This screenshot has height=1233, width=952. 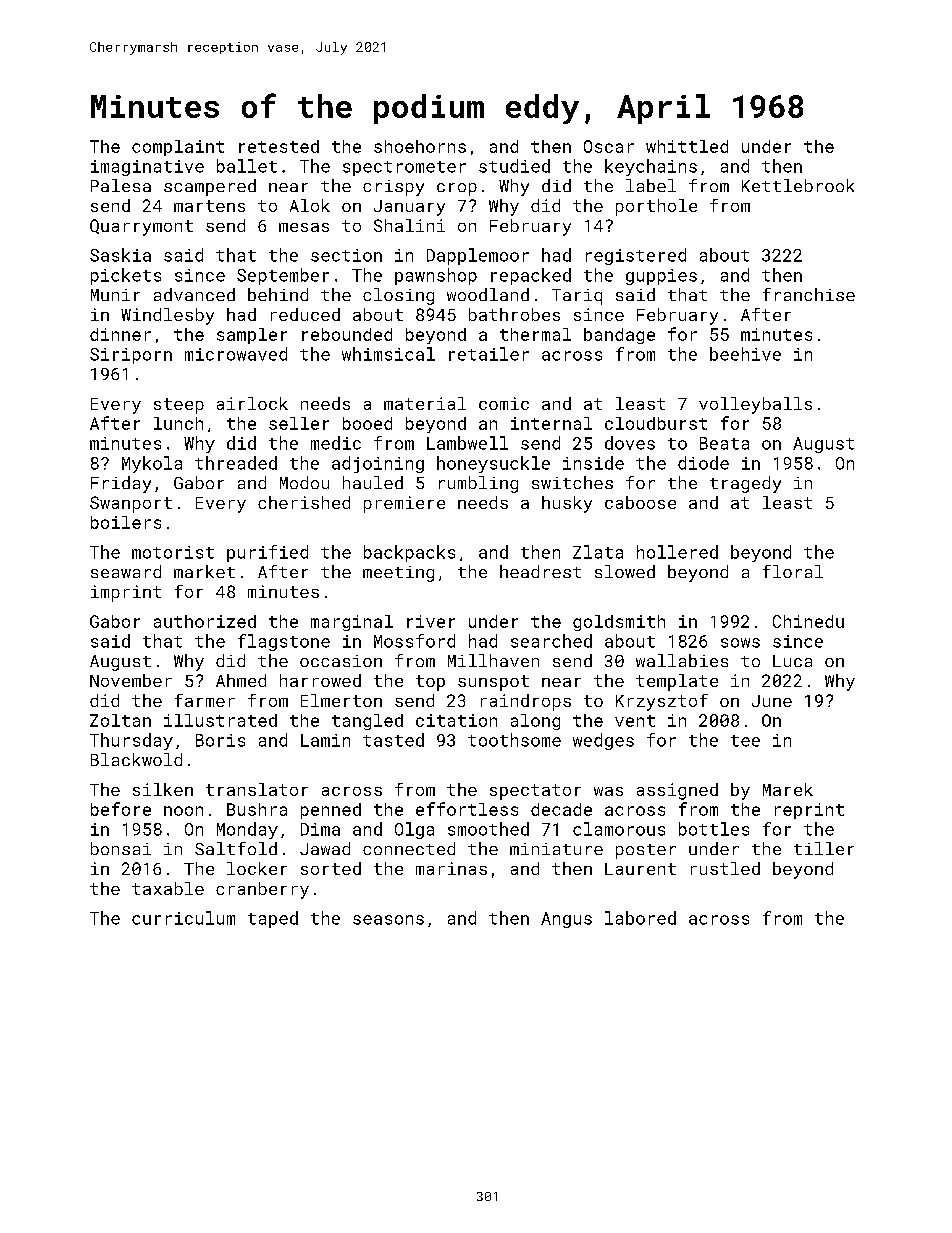 I want to click on doves, so click(x=630, y=443).
